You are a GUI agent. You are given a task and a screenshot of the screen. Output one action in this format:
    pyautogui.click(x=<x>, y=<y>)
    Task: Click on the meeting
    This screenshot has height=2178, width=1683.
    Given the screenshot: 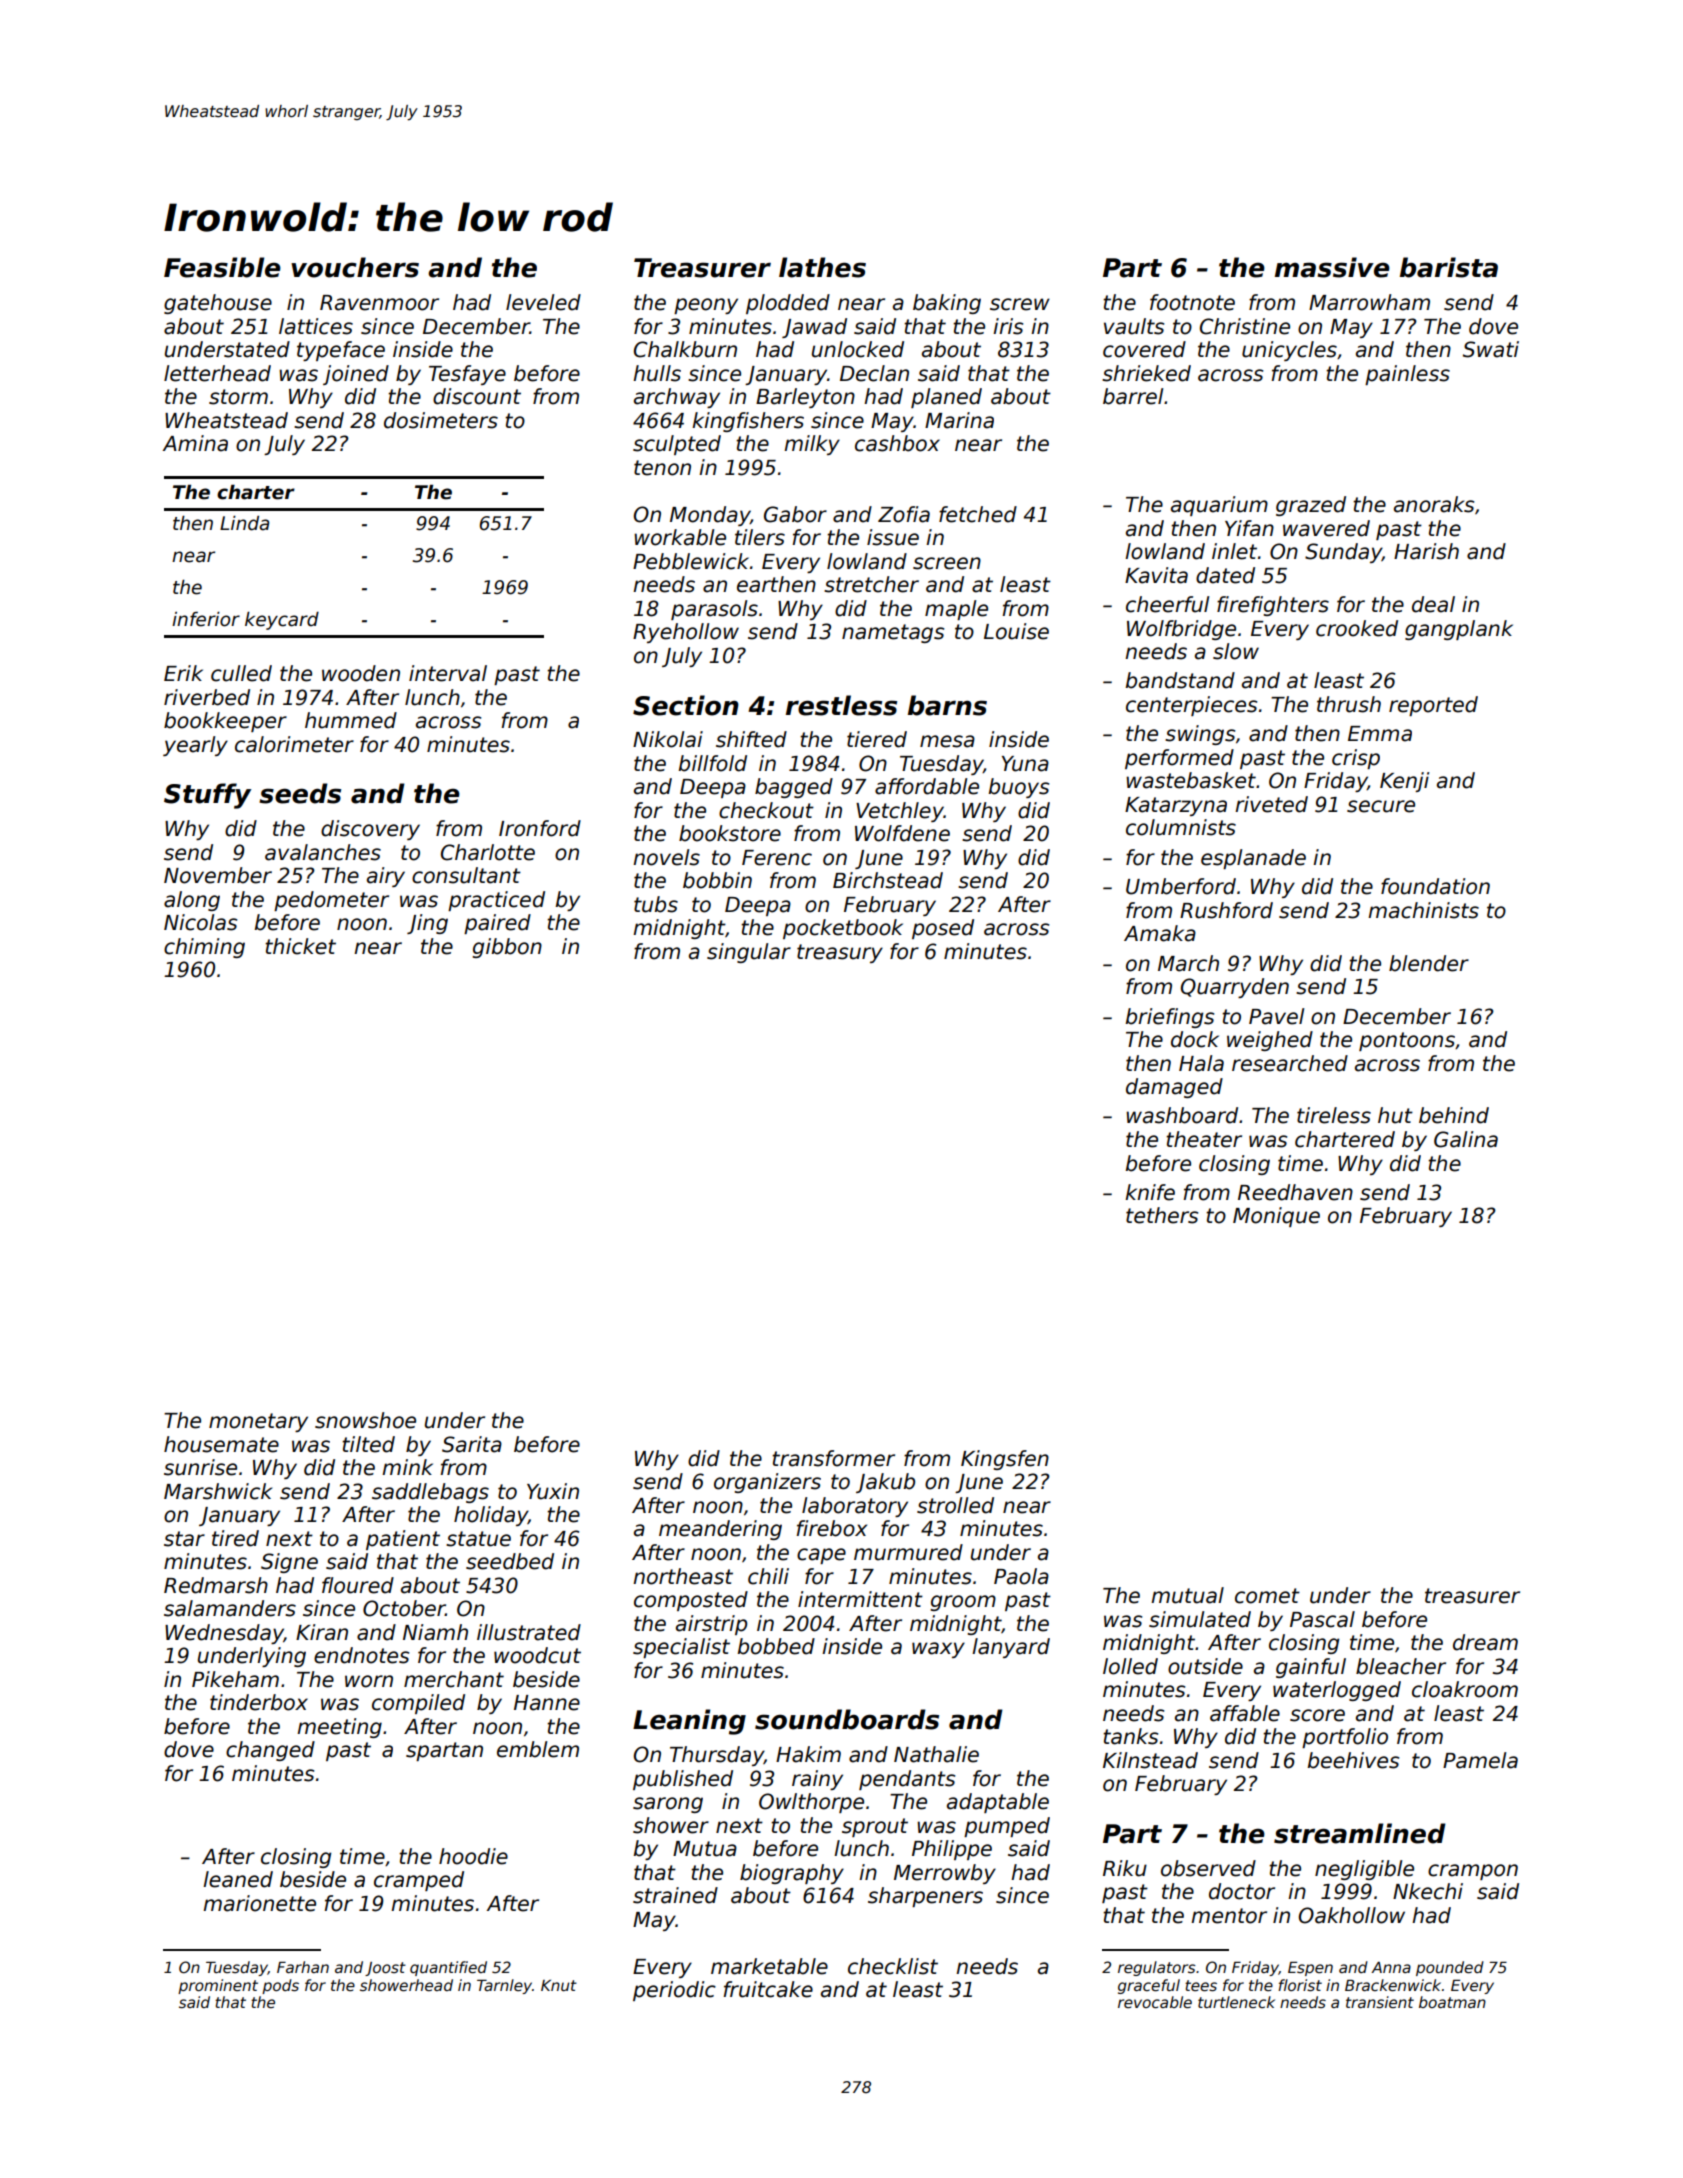 What is the action you would take?
    pyautogui.click(x=339, y=1728)
